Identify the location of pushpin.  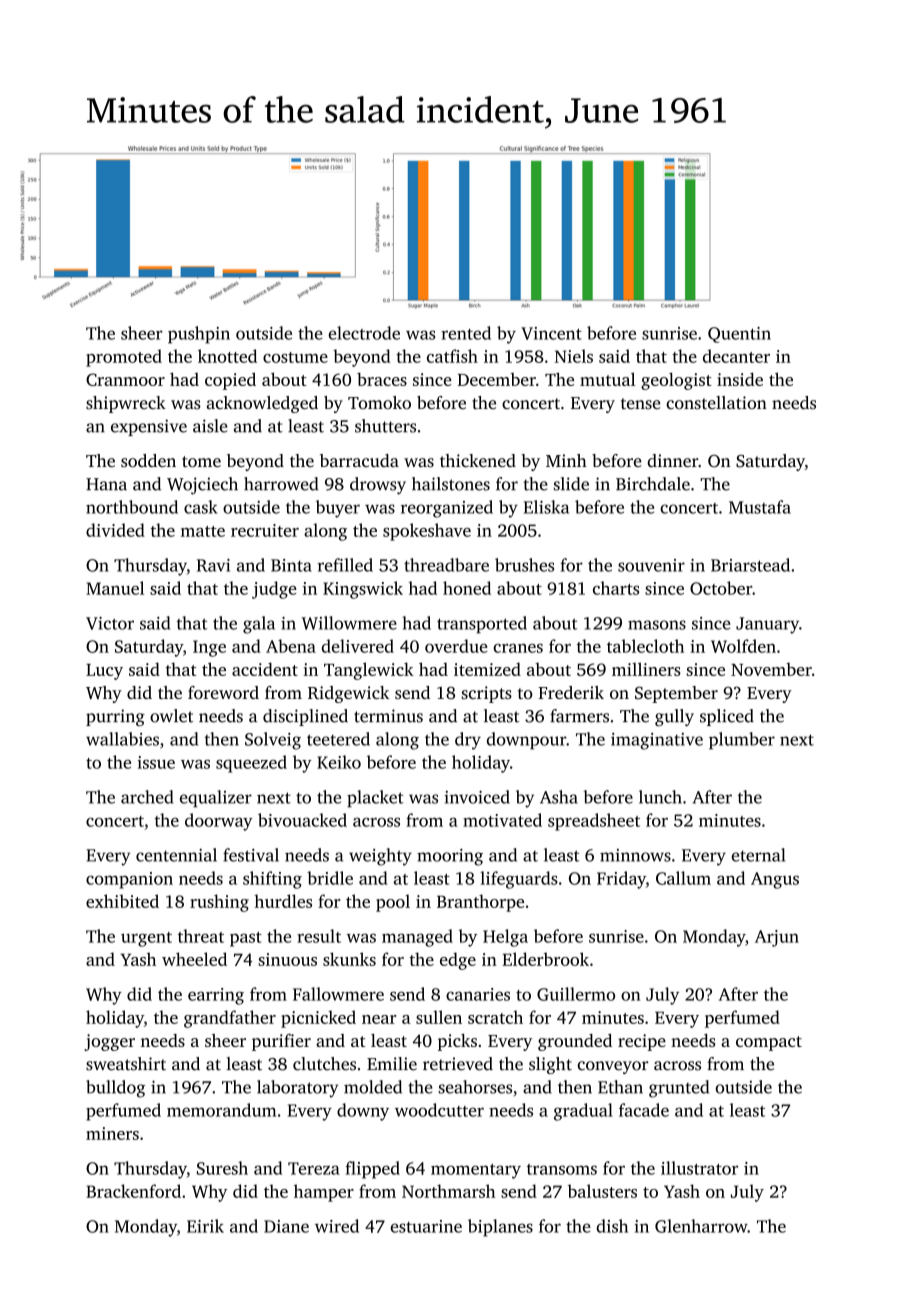
(199, 335).
